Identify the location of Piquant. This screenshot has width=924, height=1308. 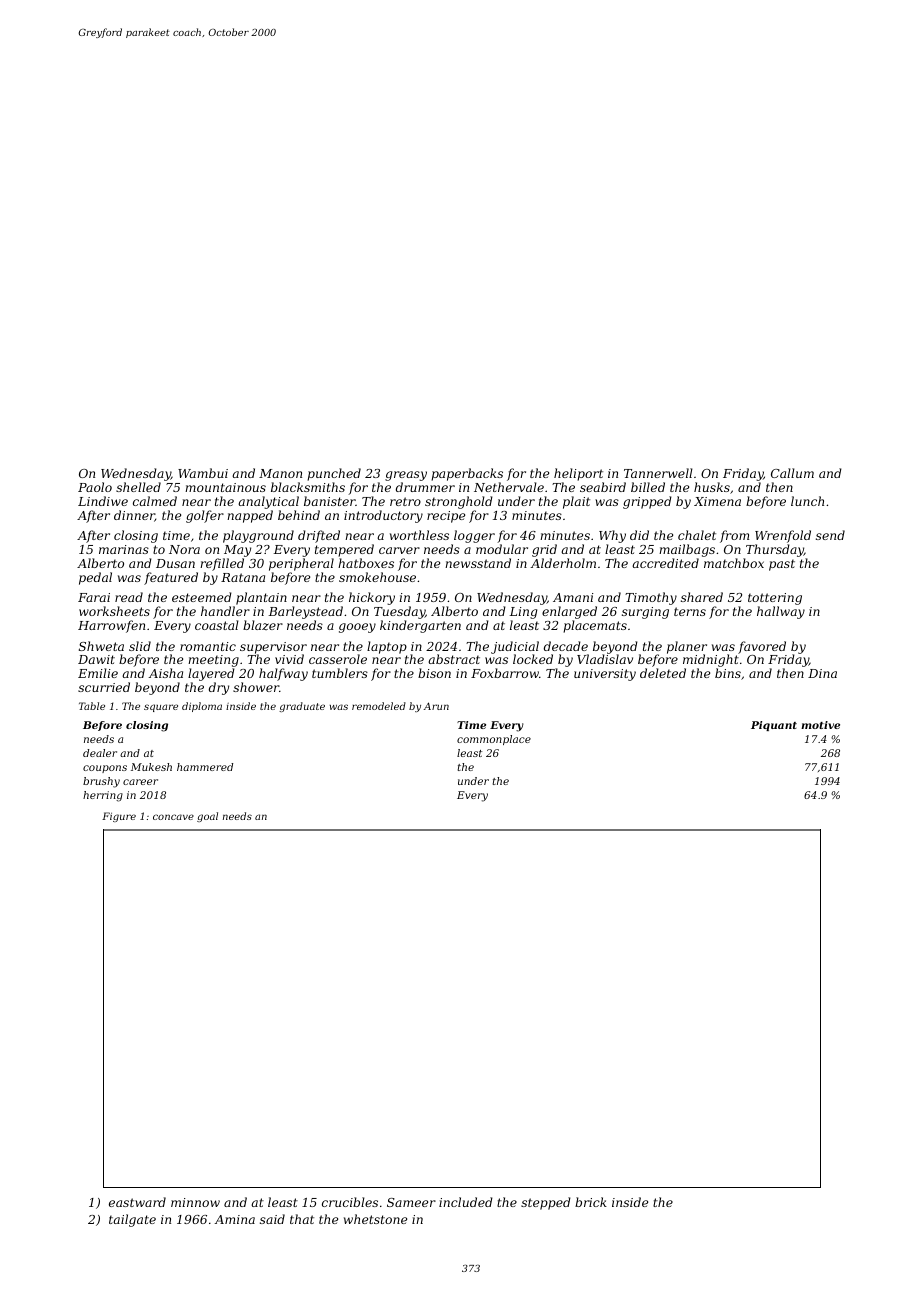
(774, 726).
